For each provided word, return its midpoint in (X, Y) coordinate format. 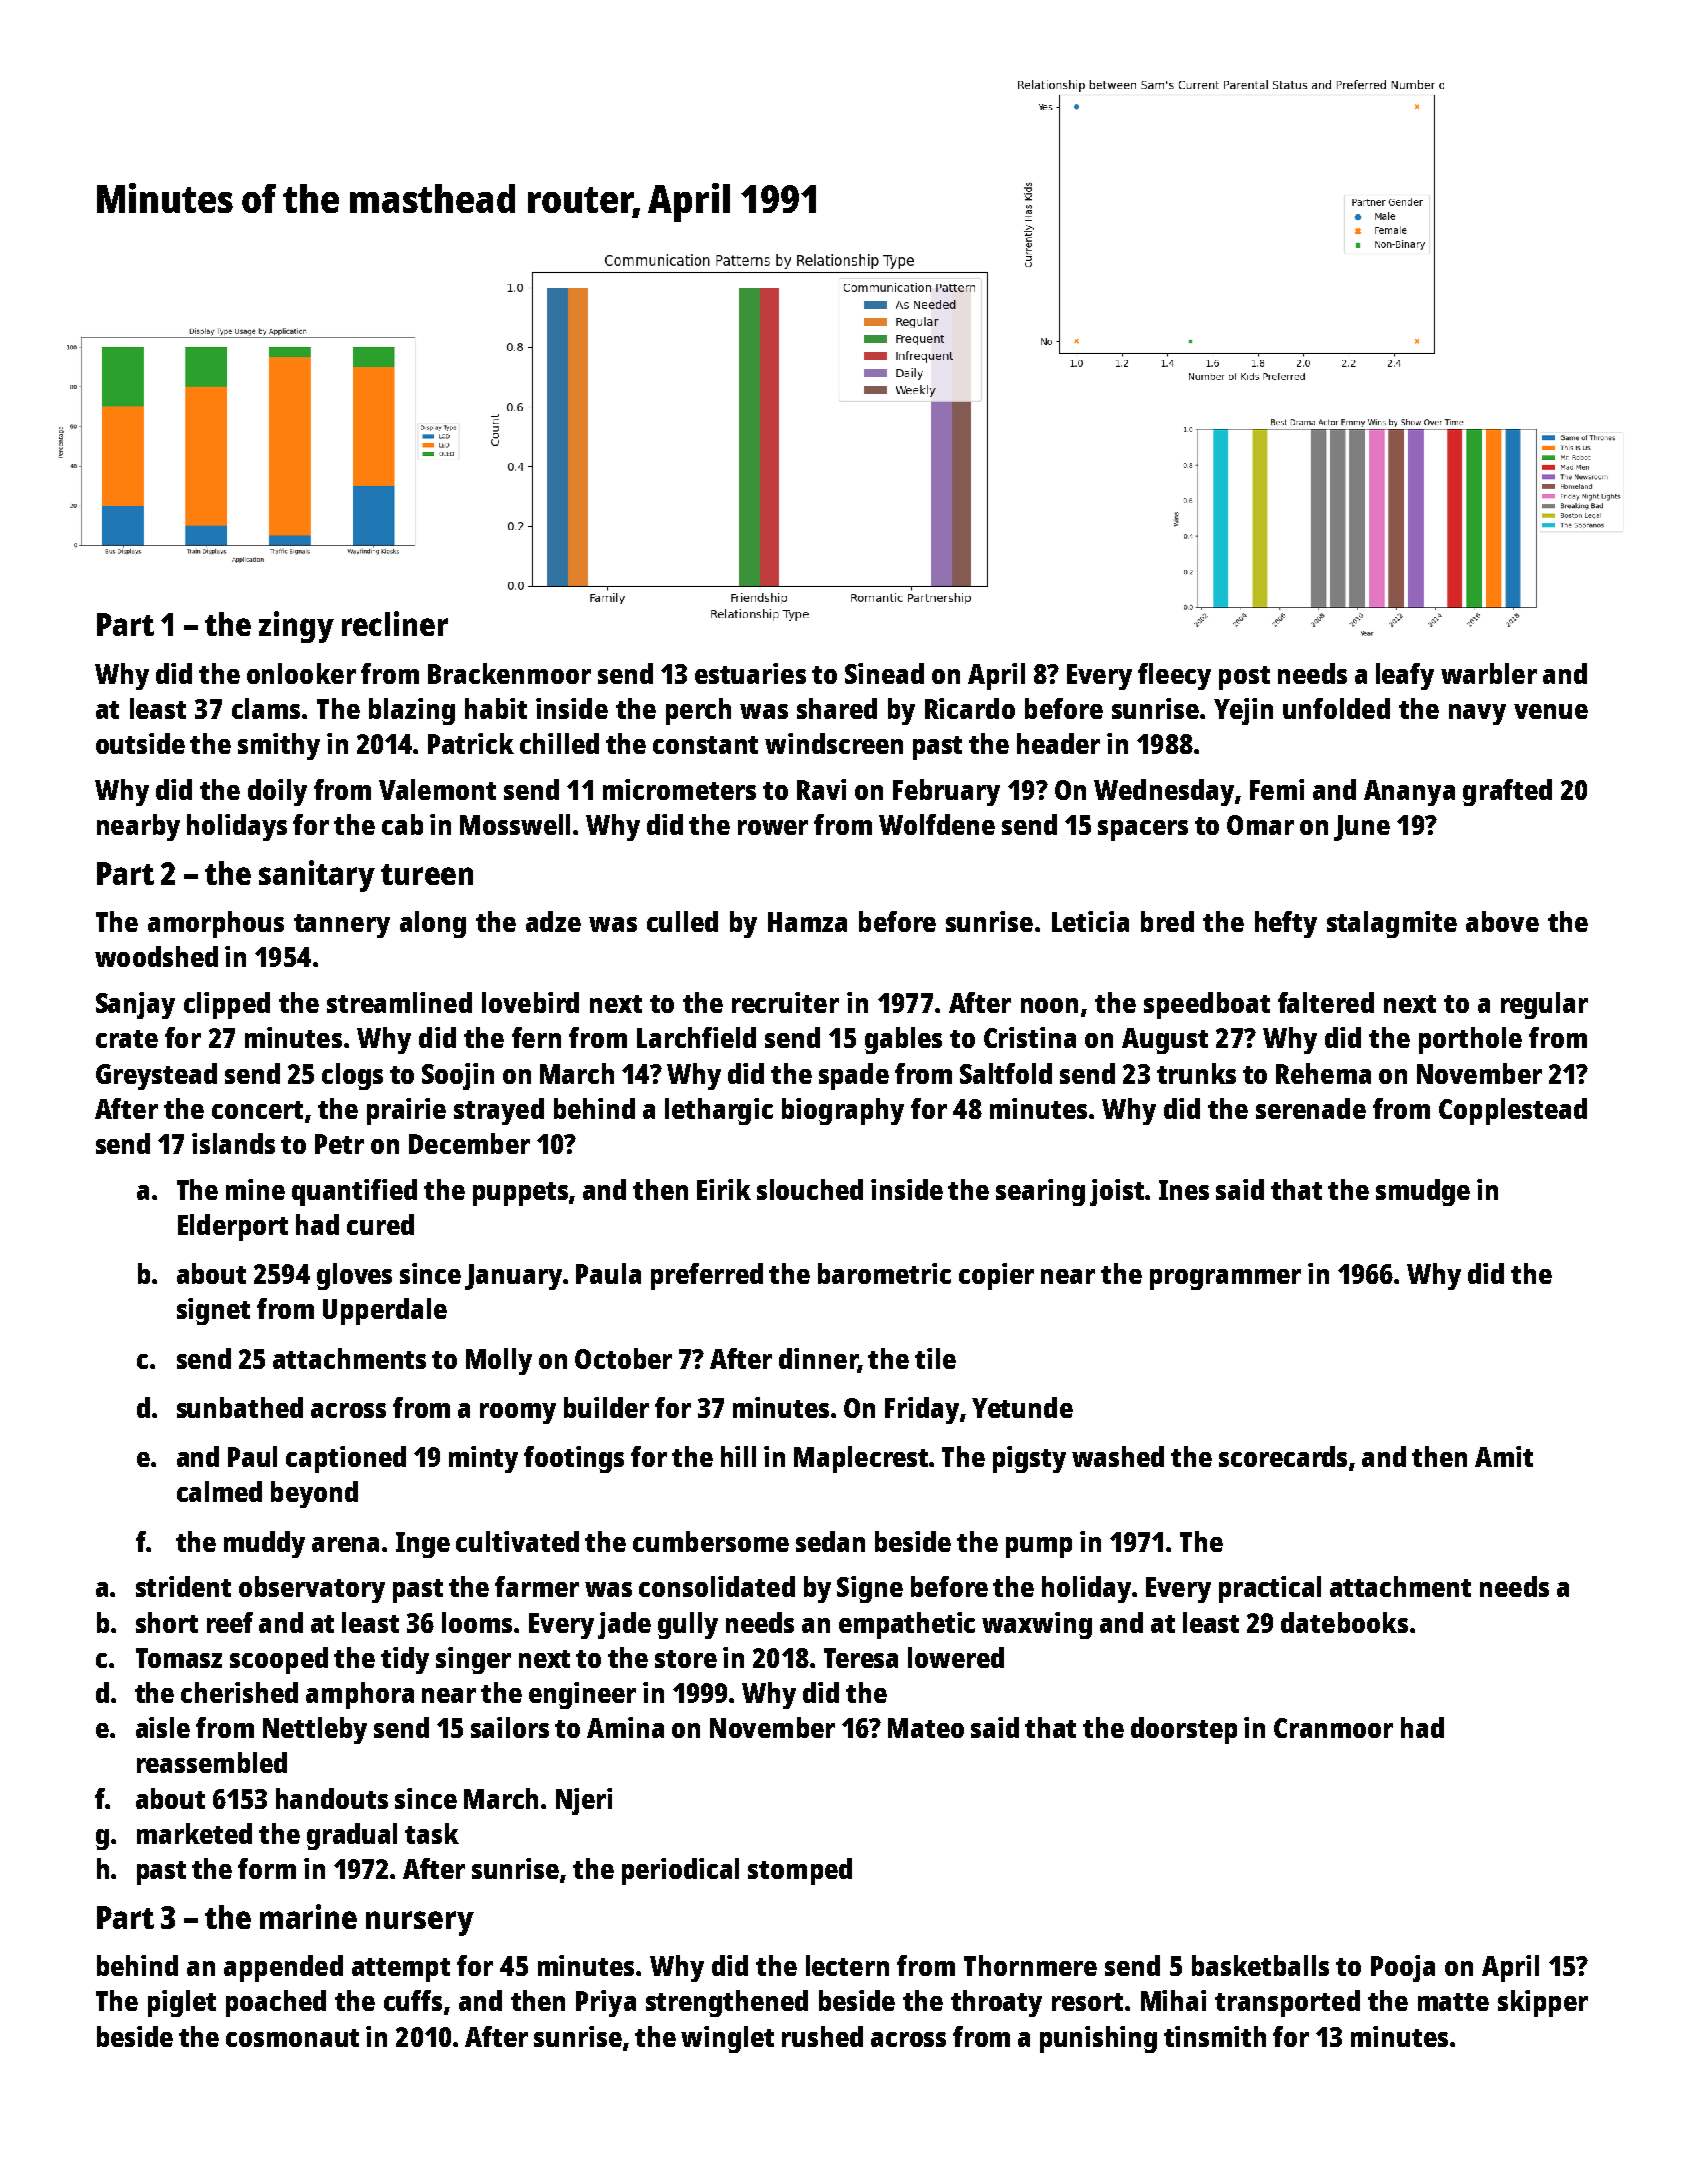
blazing (412, 711)
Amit (1504, 1456)
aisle (163, 1727)
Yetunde (1022, 1407)
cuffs (413, 2000)
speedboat (1207, 1005)
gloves (354, 1276)
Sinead (884, 673)
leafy (1405, 676)
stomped (800, 1871)
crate (127, 1039)
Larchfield (696, 1037)
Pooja (1403, 1968)
